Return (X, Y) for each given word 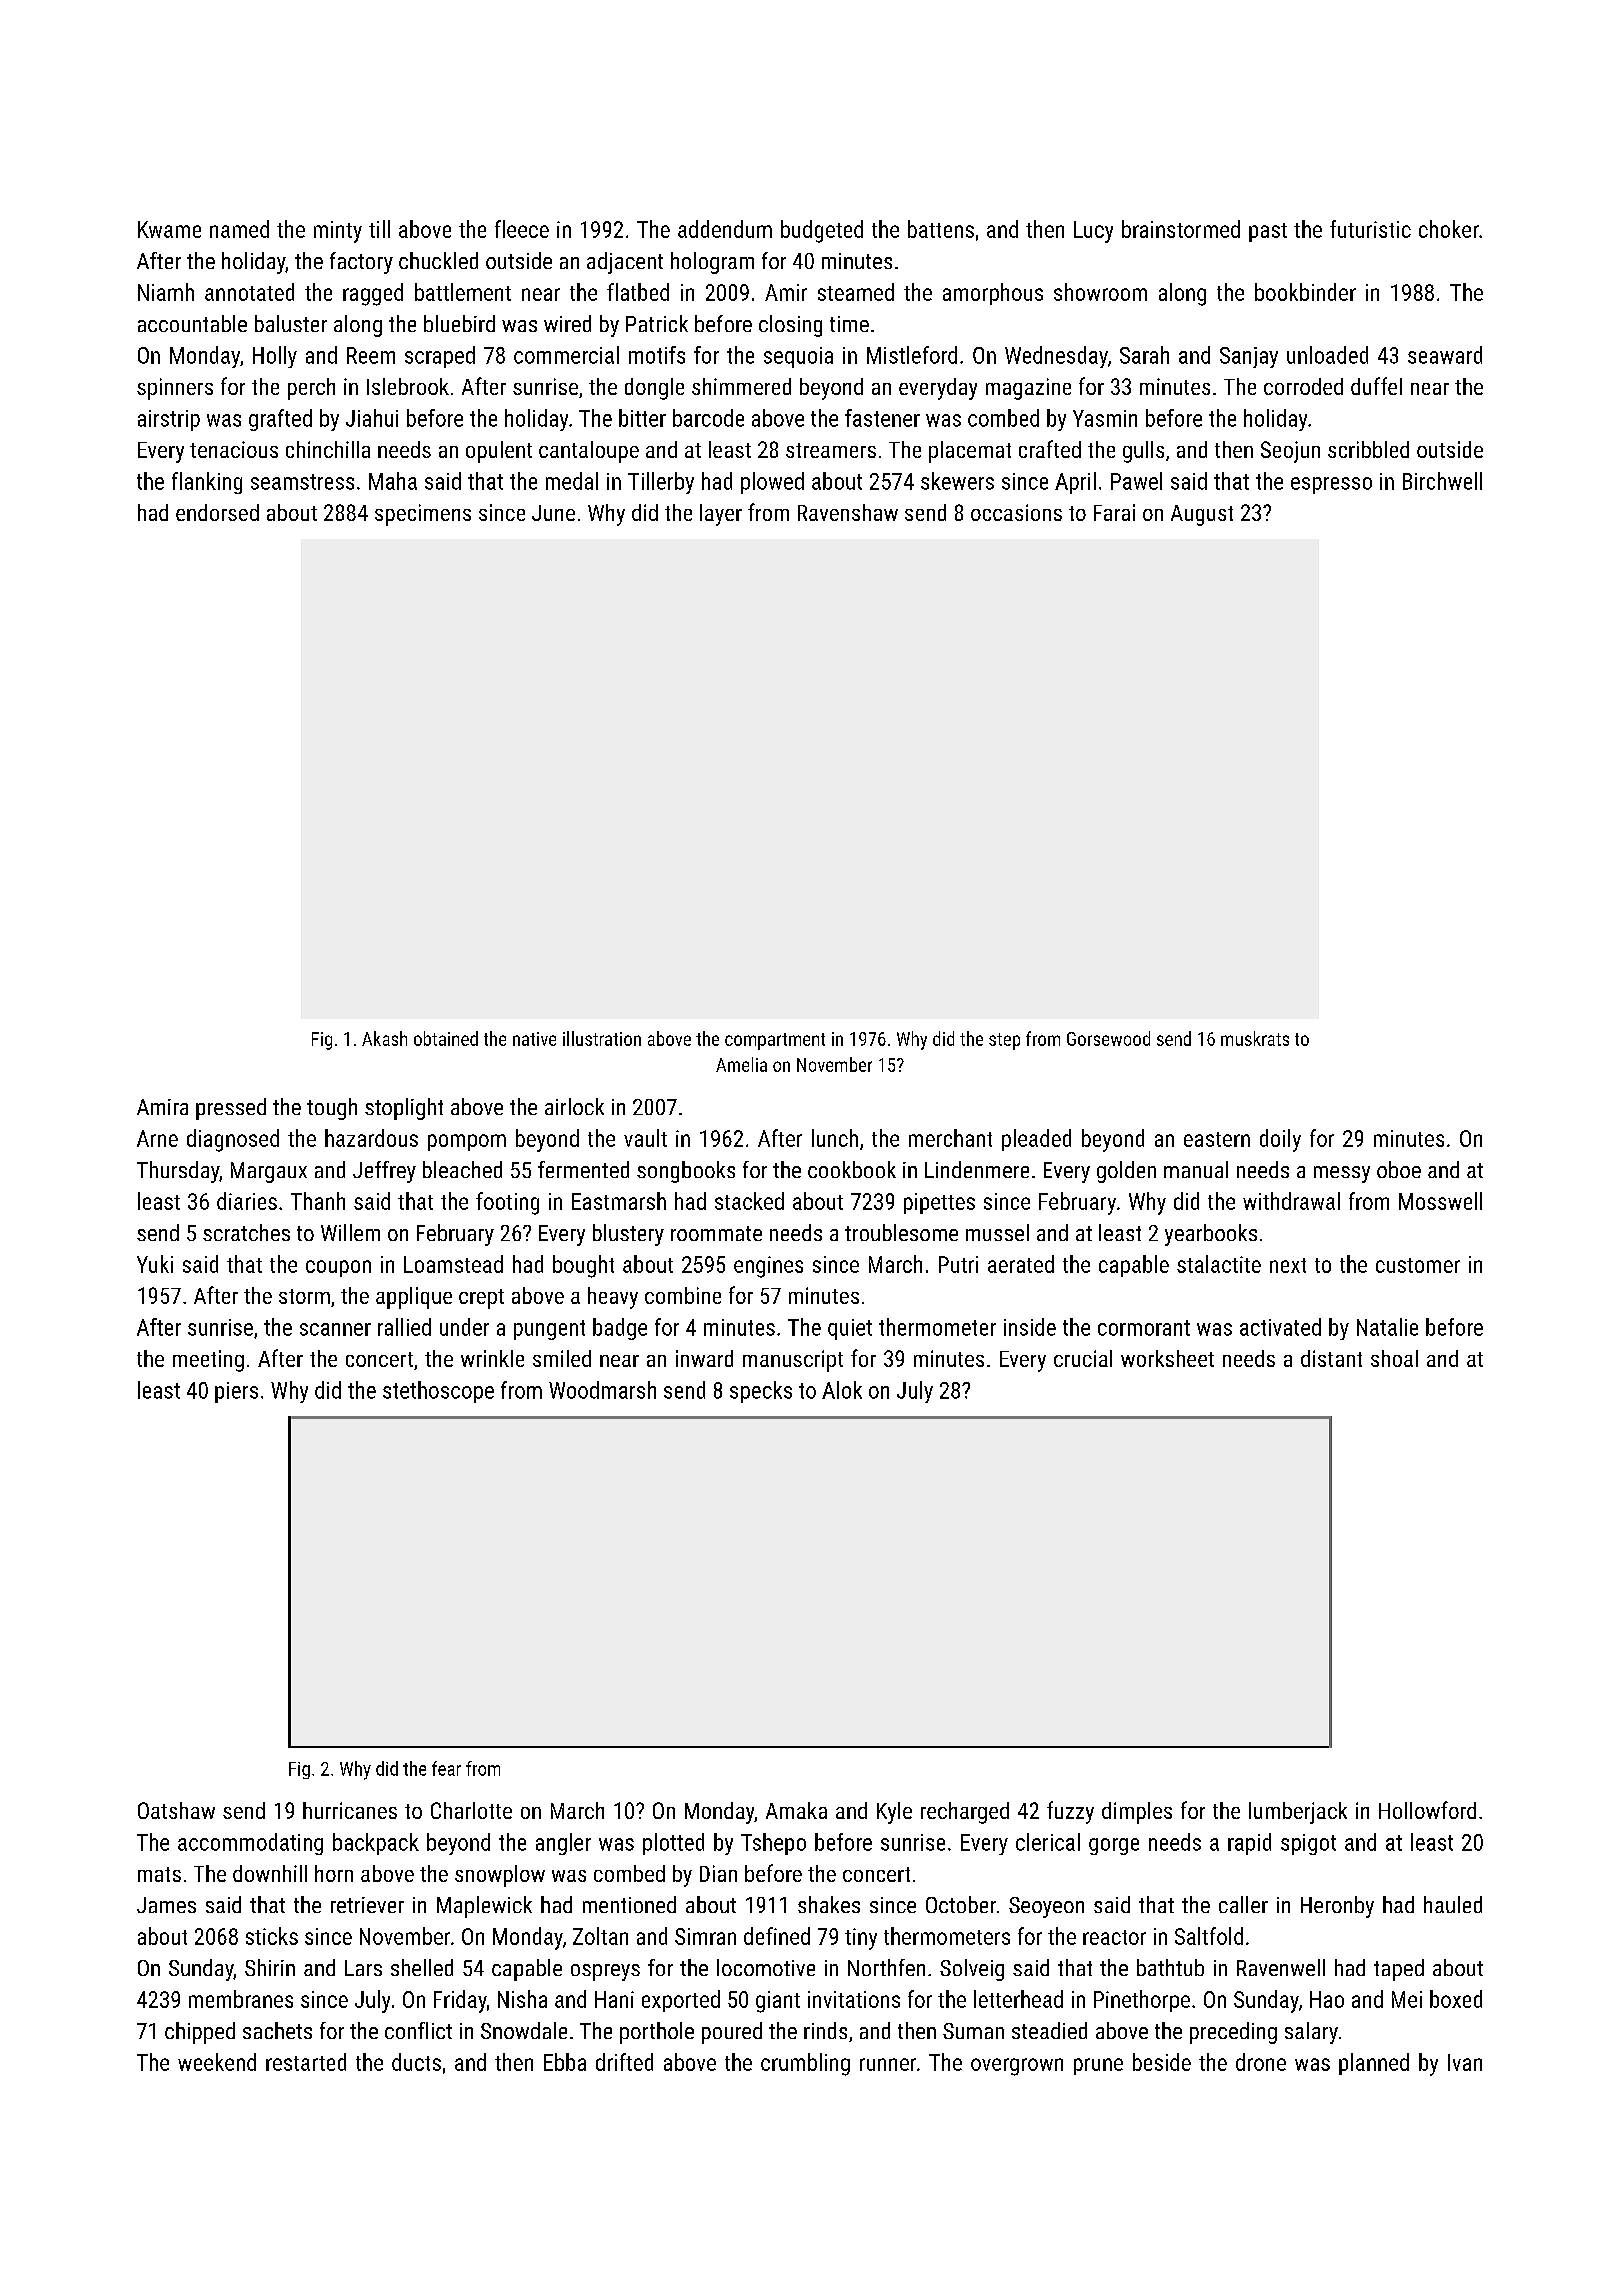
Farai (1114, 512)
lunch (835, 1138)
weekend (217, 2062)
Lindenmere (977, 1169)
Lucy (1093, 232)
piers (236, 1392)
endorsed (217, 512)
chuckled (438, 260)
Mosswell (1440, 1201)
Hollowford (1427, 1810)
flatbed (638, 292)
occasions (1016, 512)
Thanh (318, 1201)
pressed (231, 1109)
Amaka (796, 1810)
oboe (1399, 1169)
